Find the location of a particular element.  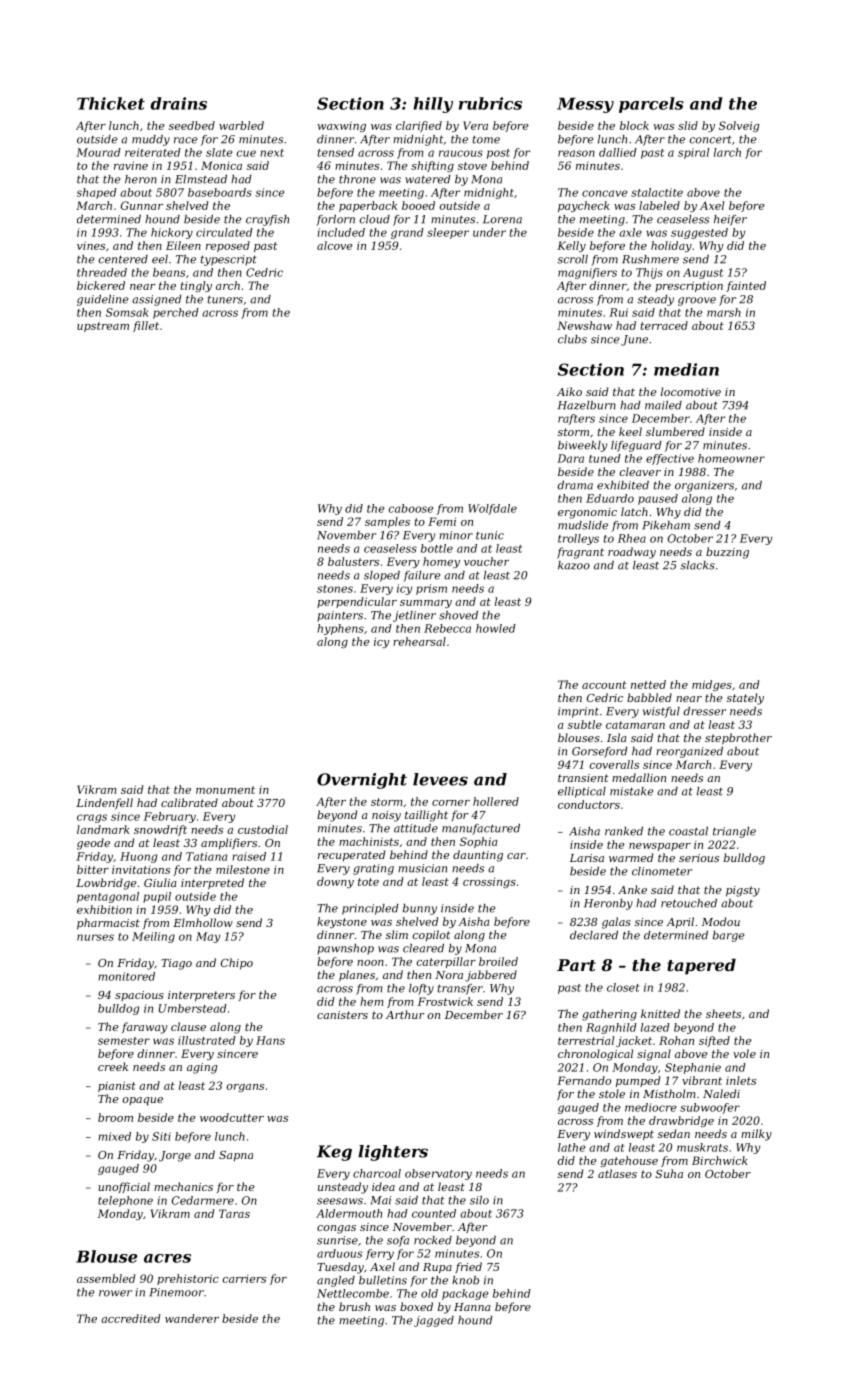

drains is located at coordinates (178, 103).
